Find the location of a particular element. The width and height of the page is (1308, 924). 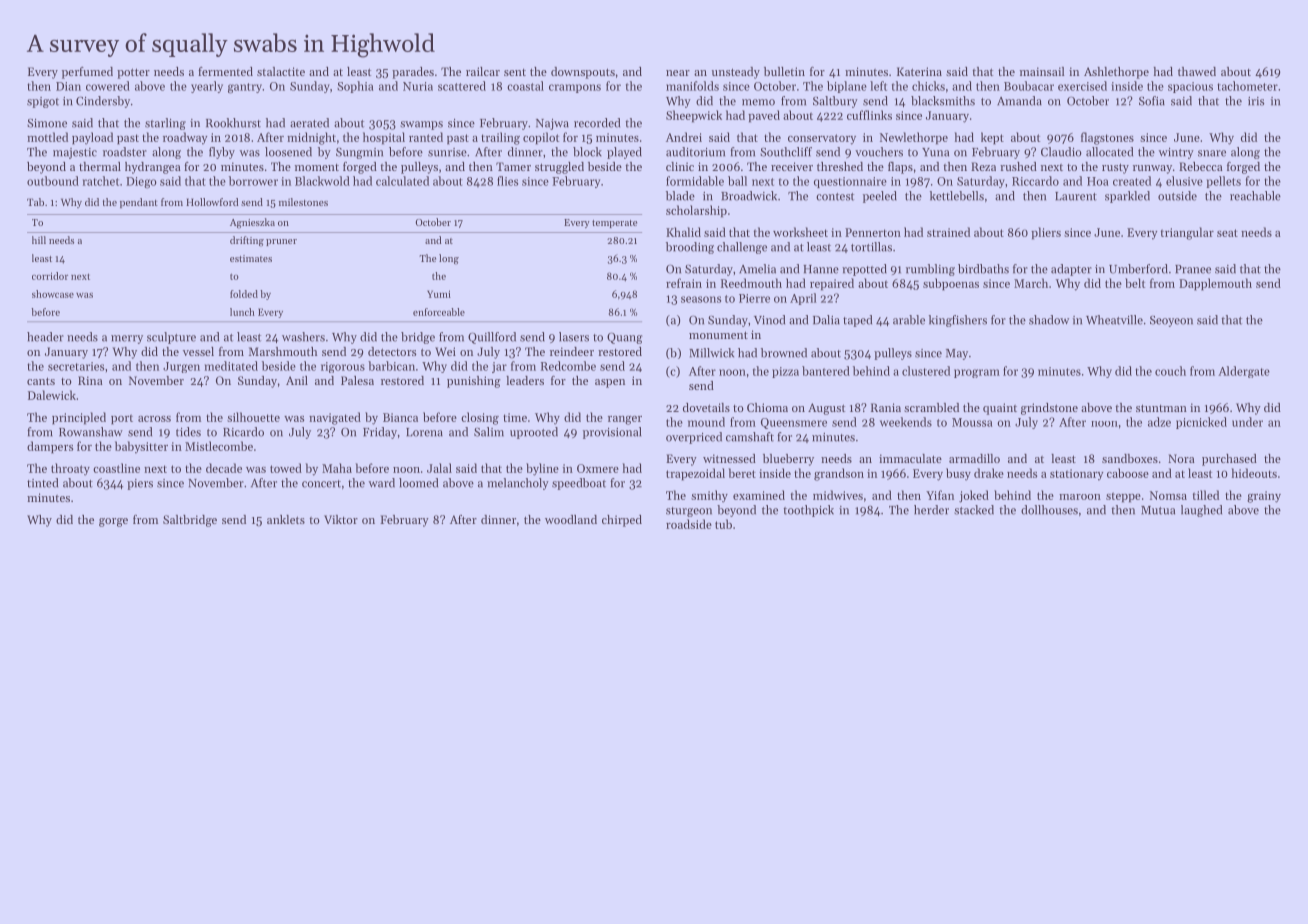

fermented is located at coordinates (225, 71).
